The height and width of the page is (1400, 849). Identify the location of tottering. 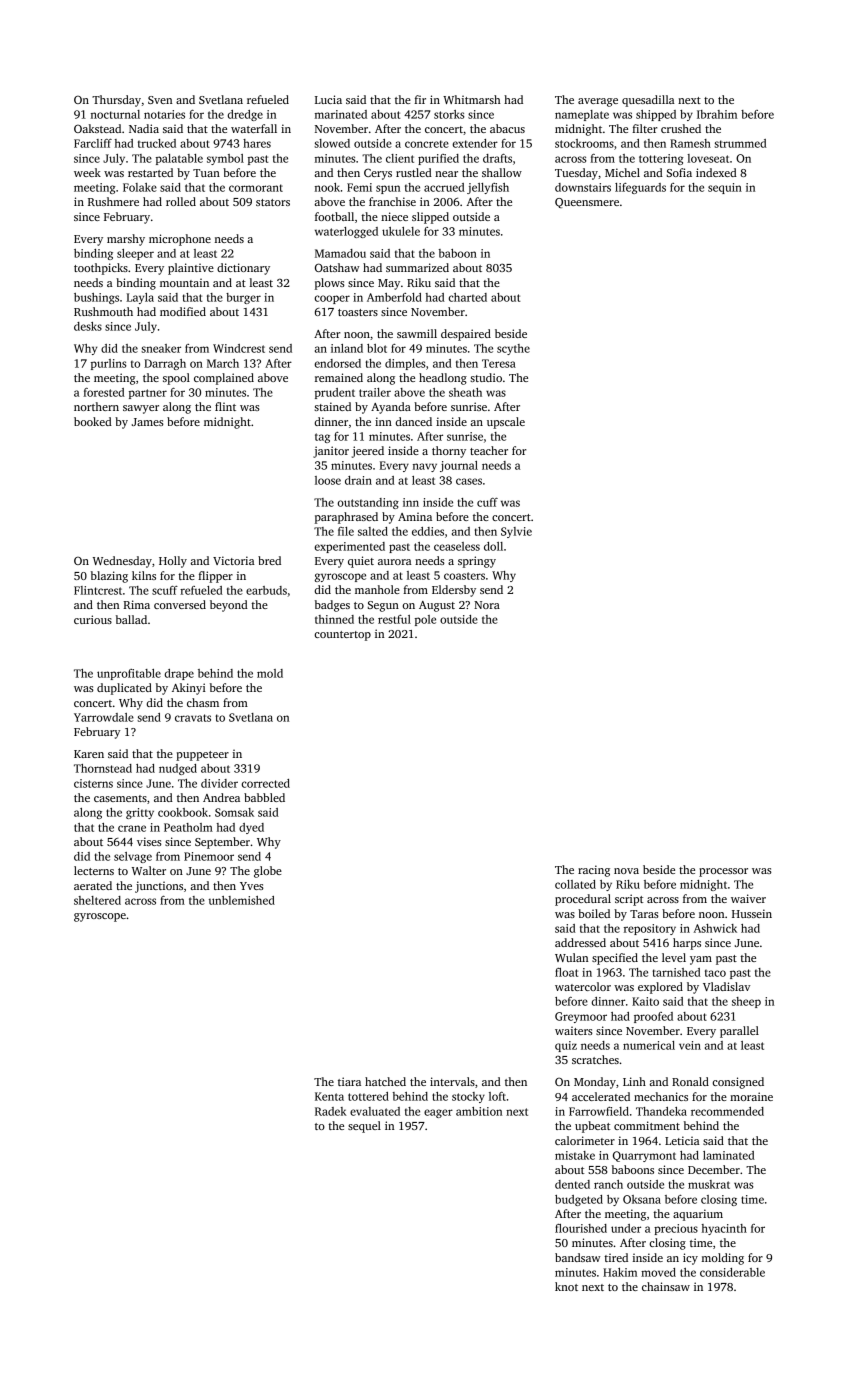
(661, 159).
